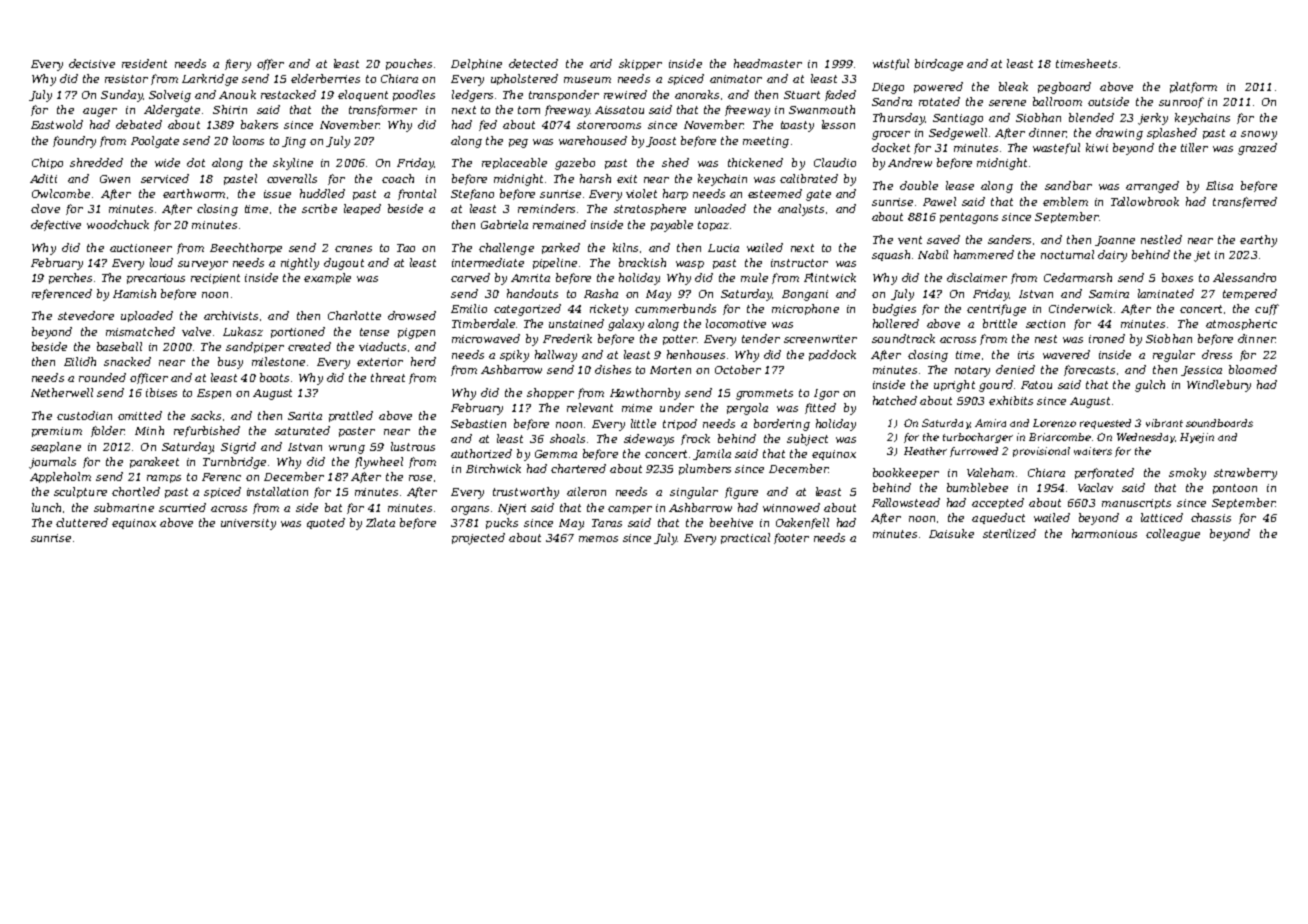 The height and width of the image is (924, 1308). Describe the element at coordinates (92, 63) in the image. I see `decisive` at that location.
